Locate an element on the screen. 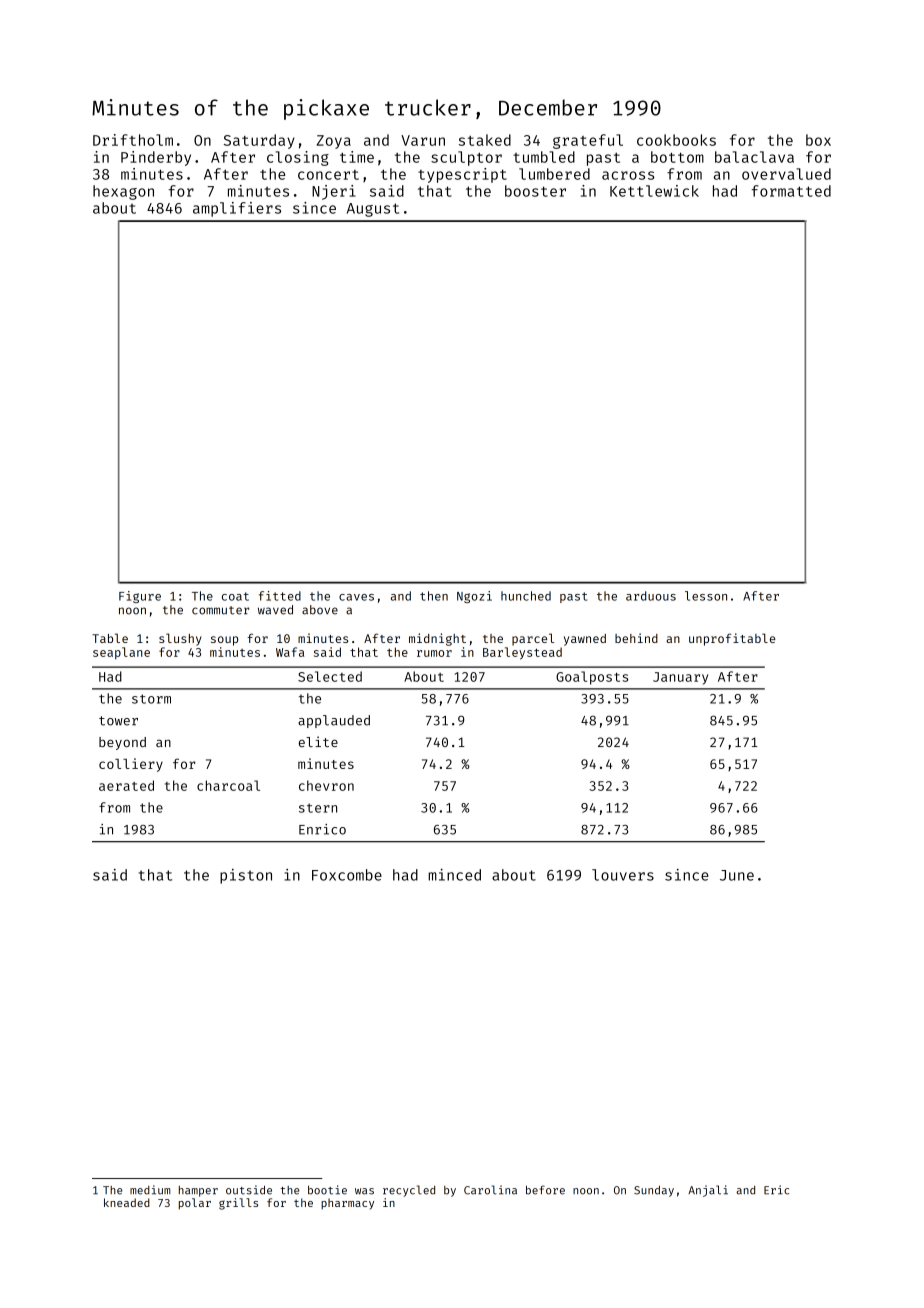 This screenshot has height=1308, width=924. seaplane is located at coordinates (121, 653).
